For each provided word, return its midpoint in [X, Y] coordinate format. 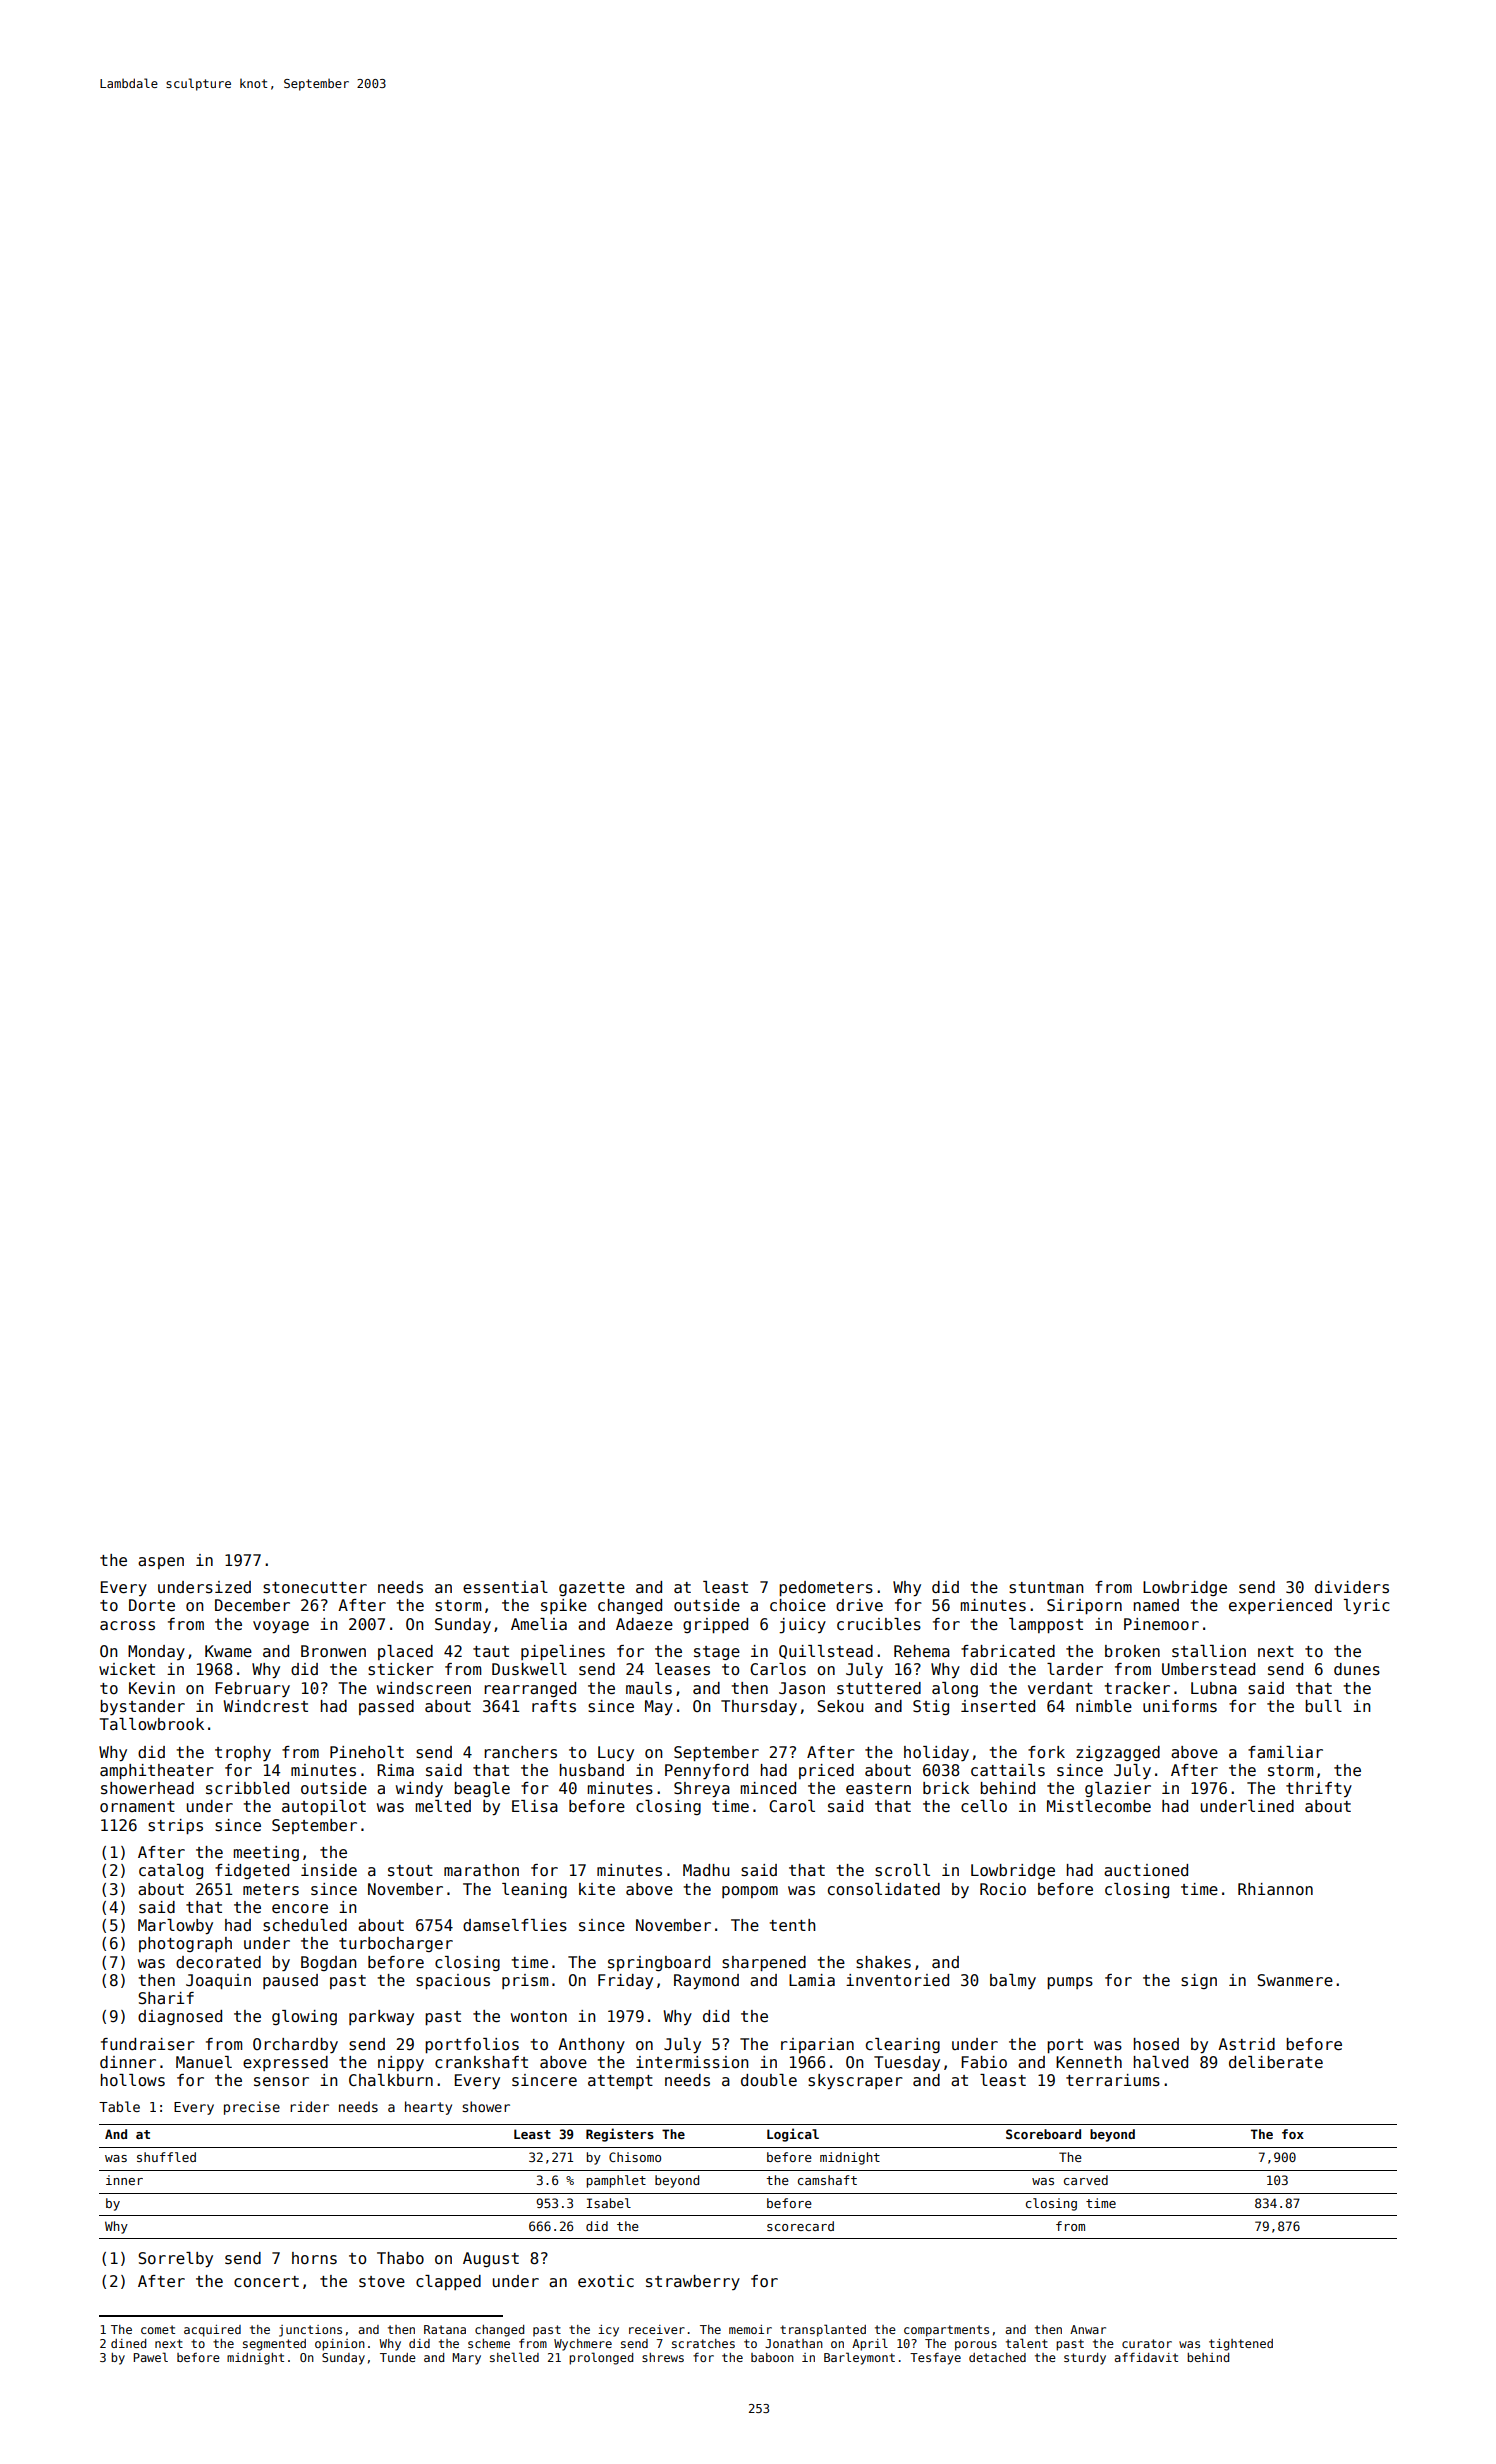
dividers [1352, 1587]
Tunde [398, 2357]
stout [410, 1870]
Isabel [609, 2203]
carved [1086, 2180]
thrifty [1319, 1789]
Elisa [535, 1806]
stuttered [879, 1688]
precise [252, 2108]
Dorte [152, 1605]
